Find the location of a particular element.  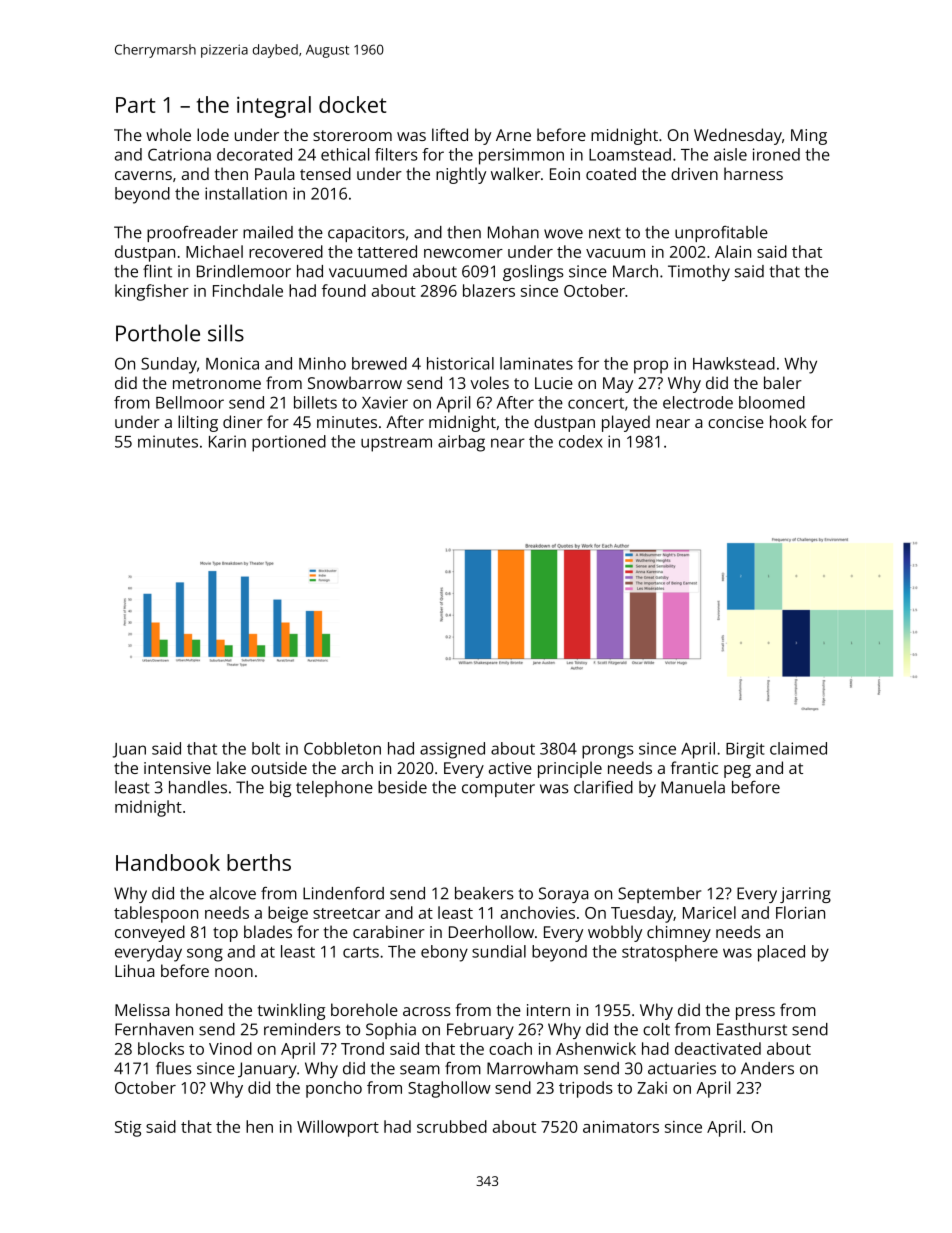

claimed is located at coordinates (798, 748).
